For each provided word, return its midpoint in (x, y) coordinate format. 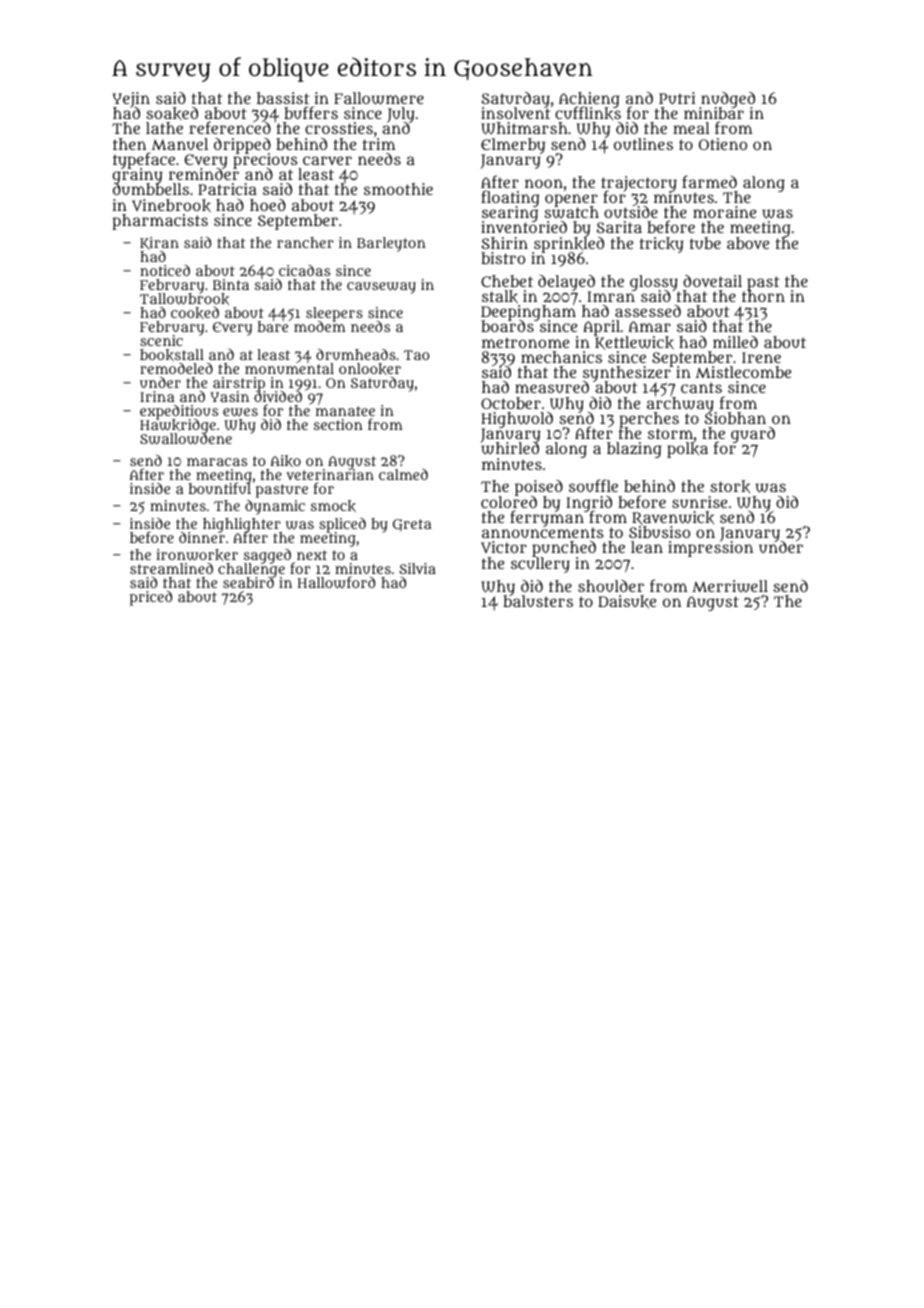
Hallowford (336, 582)
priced (151, 598)
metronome (525, 342)
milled (735, 342)
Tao (416, 355)
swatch (571, 212)
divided (278, 396)
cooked (195, 313)
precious (266, 161)
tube (705, 243)
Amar (649, 326)
